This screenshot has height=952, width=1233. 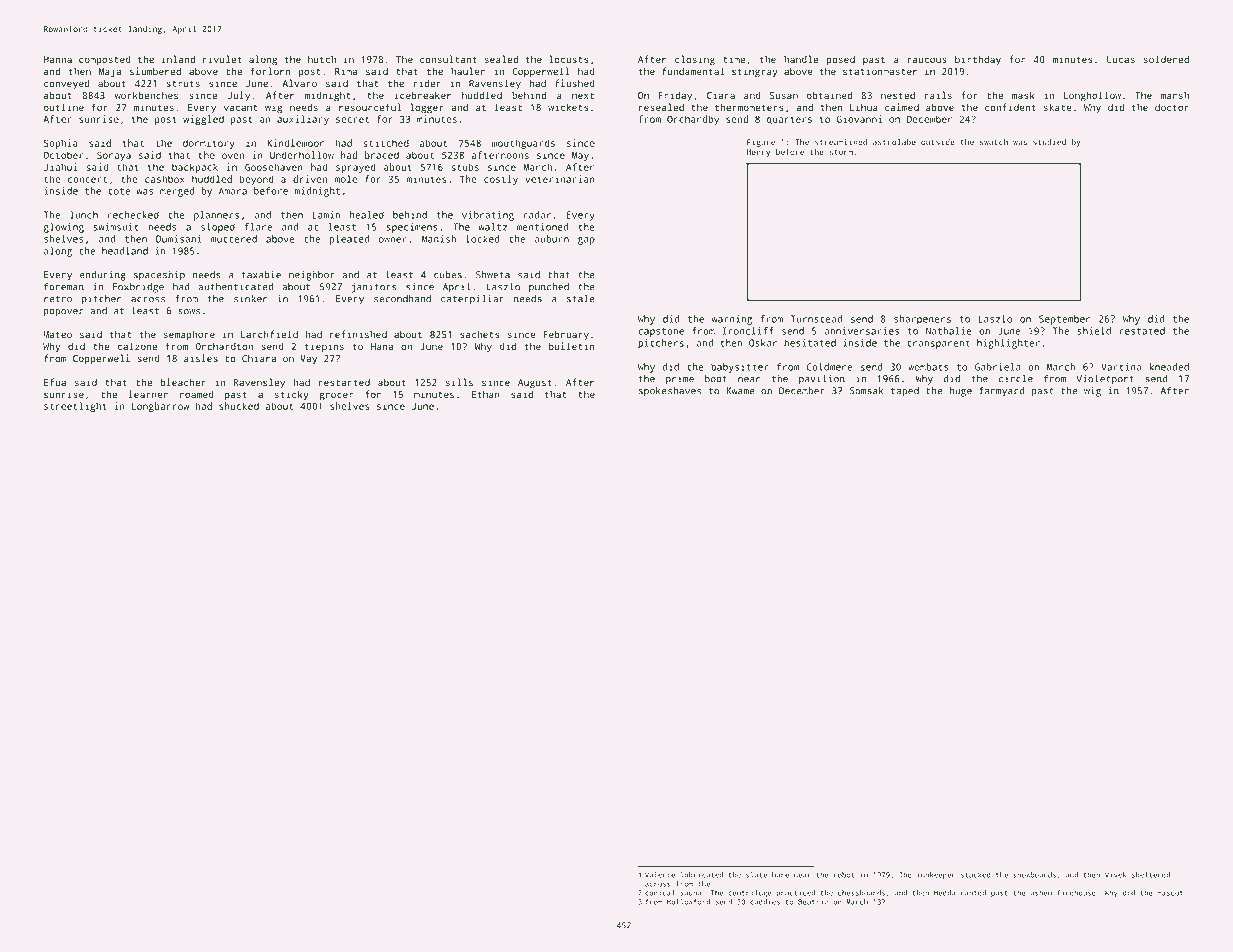 What do you see at coordinates (660, 893) in the screenshot?
I see `conical` at bounding box center [660, 893].
